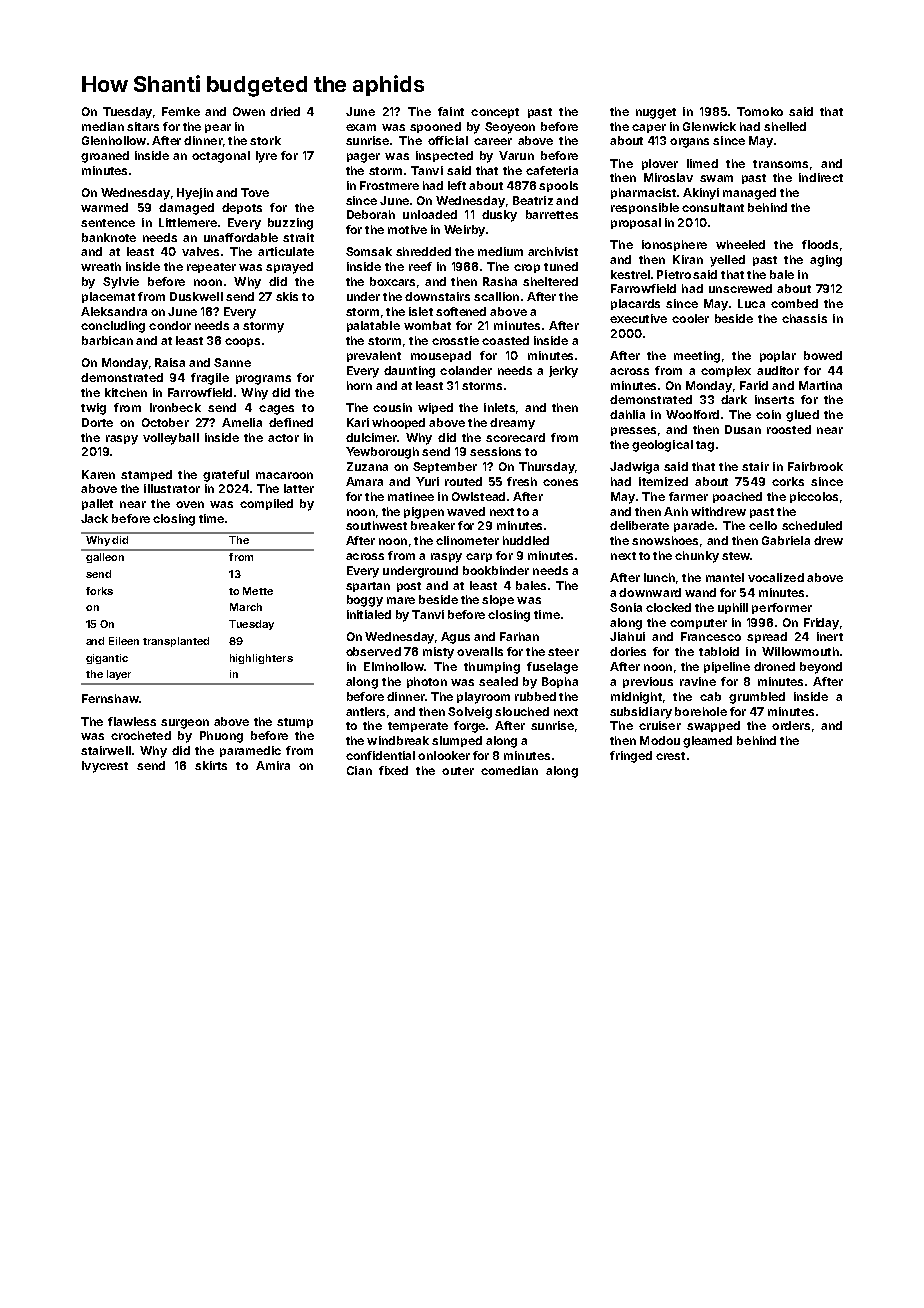 The image size is (924, 1308). What do you see at coordinates (126, 392) in the screenshot?
I see `kitchen` at bounding box center [126, 392].
